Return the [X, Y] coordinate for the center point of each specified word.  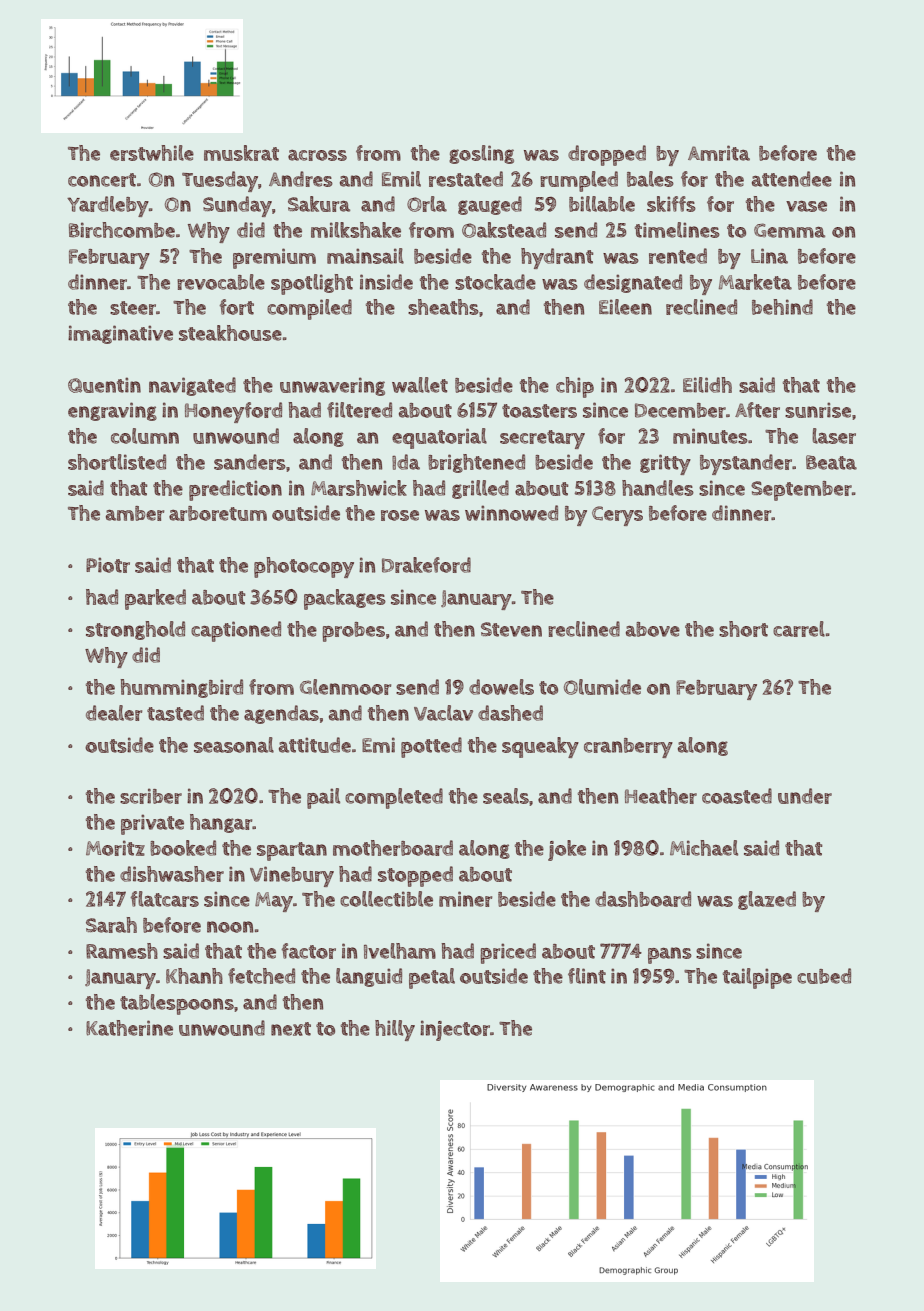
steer [133, 308]
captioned [236, 631]
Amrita [719, 153]
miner [465, 899]
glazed [767, 900]
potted [431, 747]
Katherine [129, 1028]
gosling [481, 154]
